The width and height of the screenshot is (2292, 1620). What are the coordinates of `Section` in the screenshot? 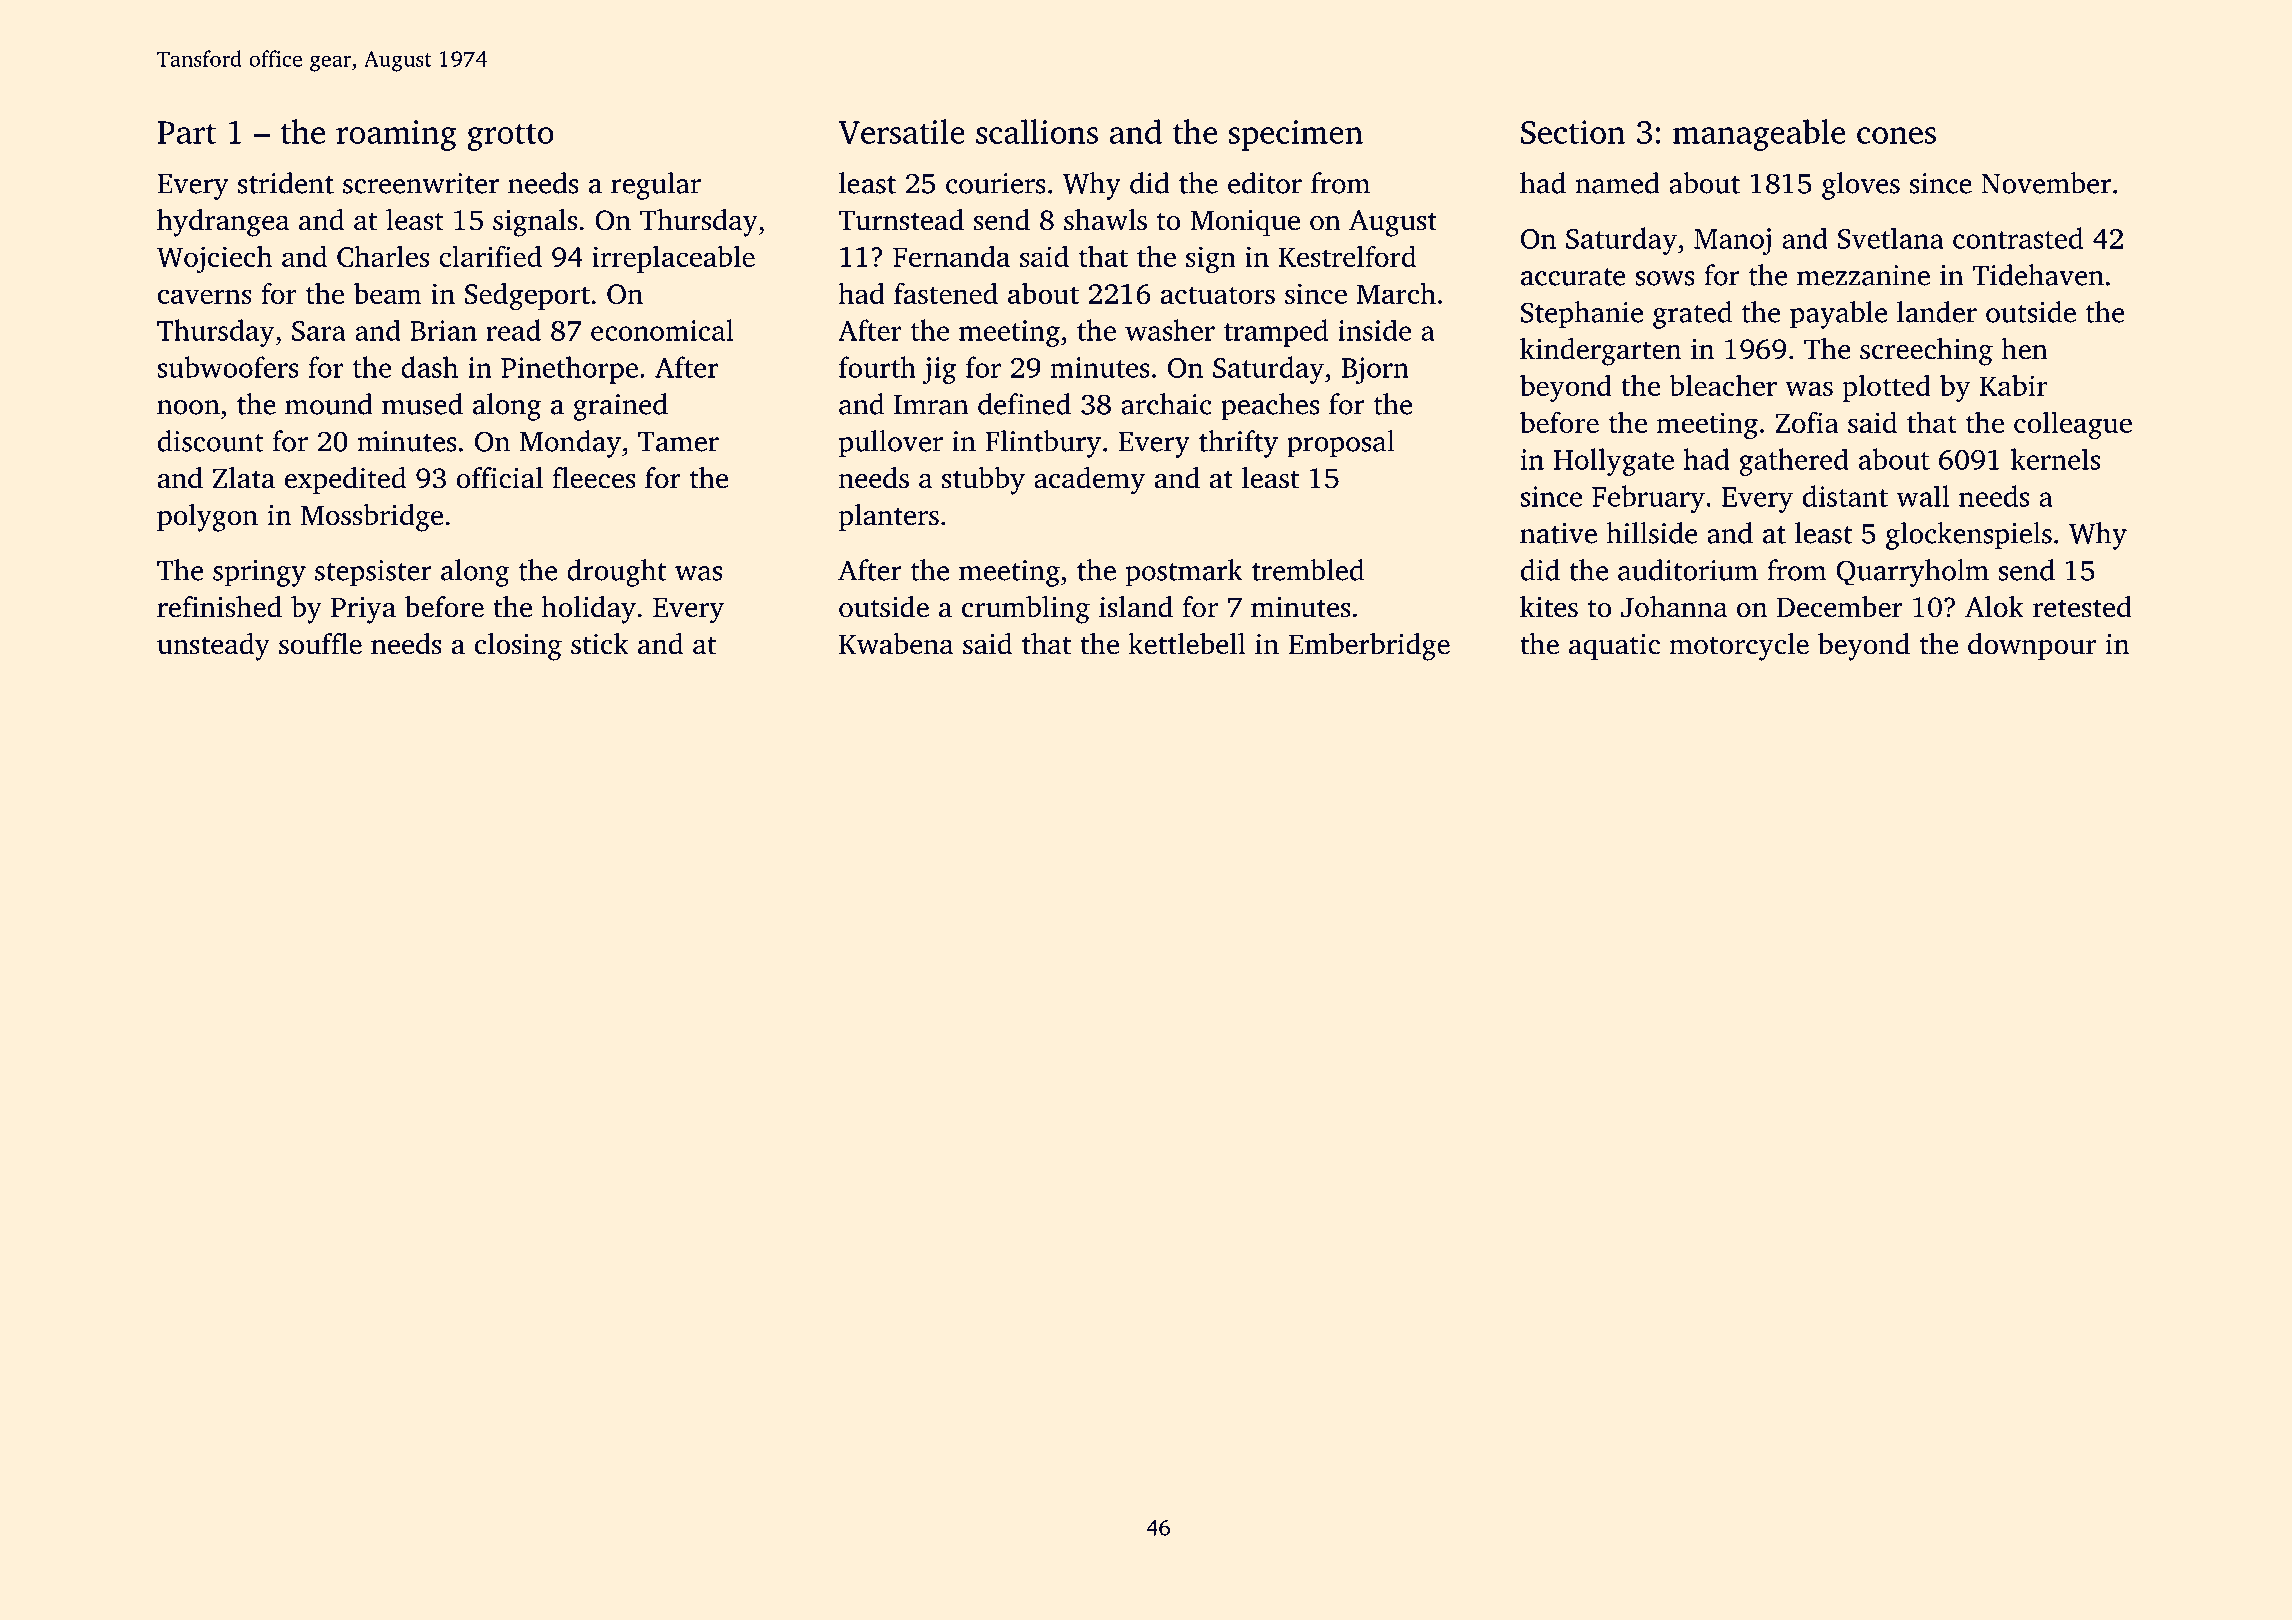 It's located at (1573, 132).
